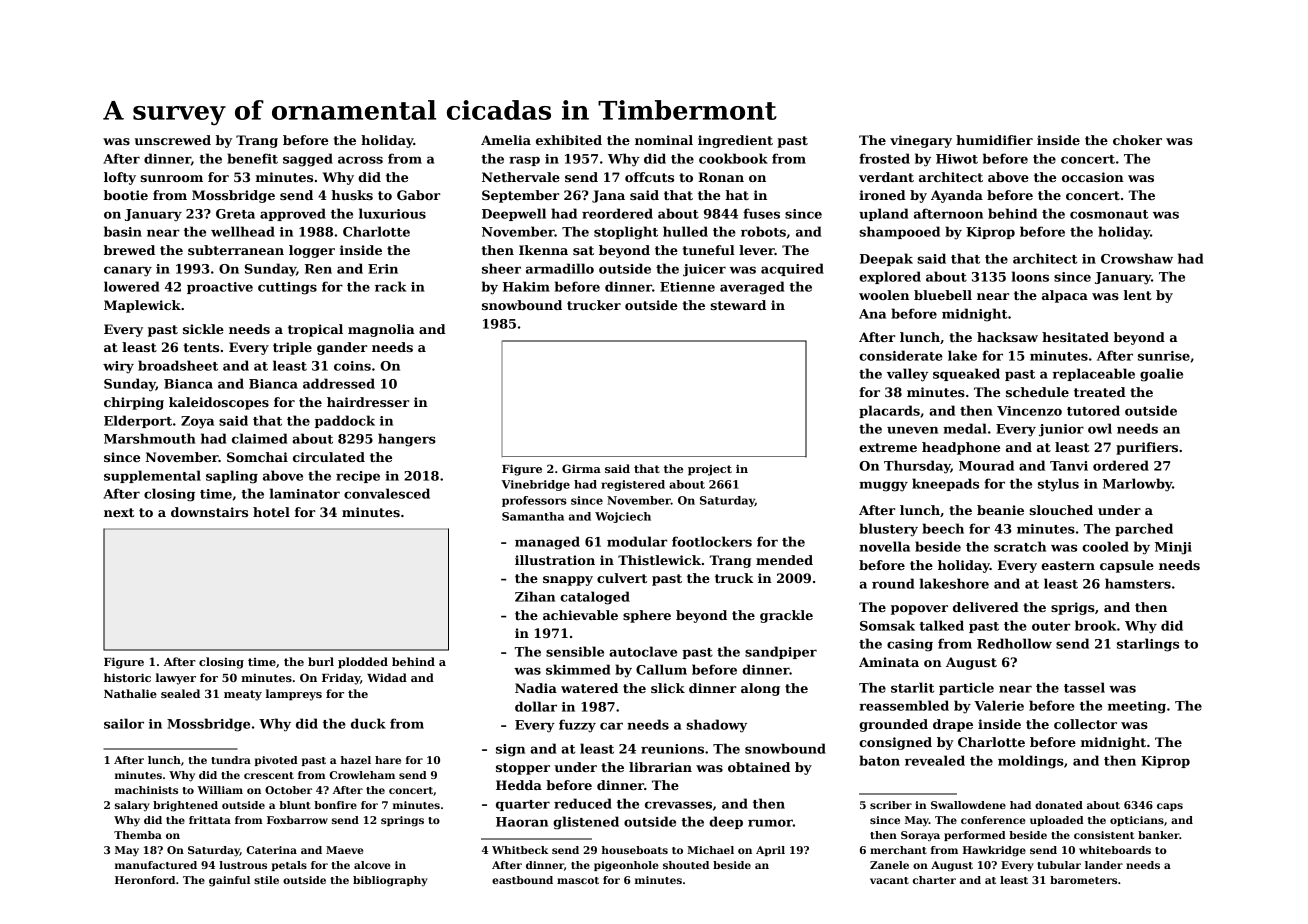  What do you see at coordinates (1164, 356) in the screenshot?
I see `sunrise` at bounding box center [1164, 356].
